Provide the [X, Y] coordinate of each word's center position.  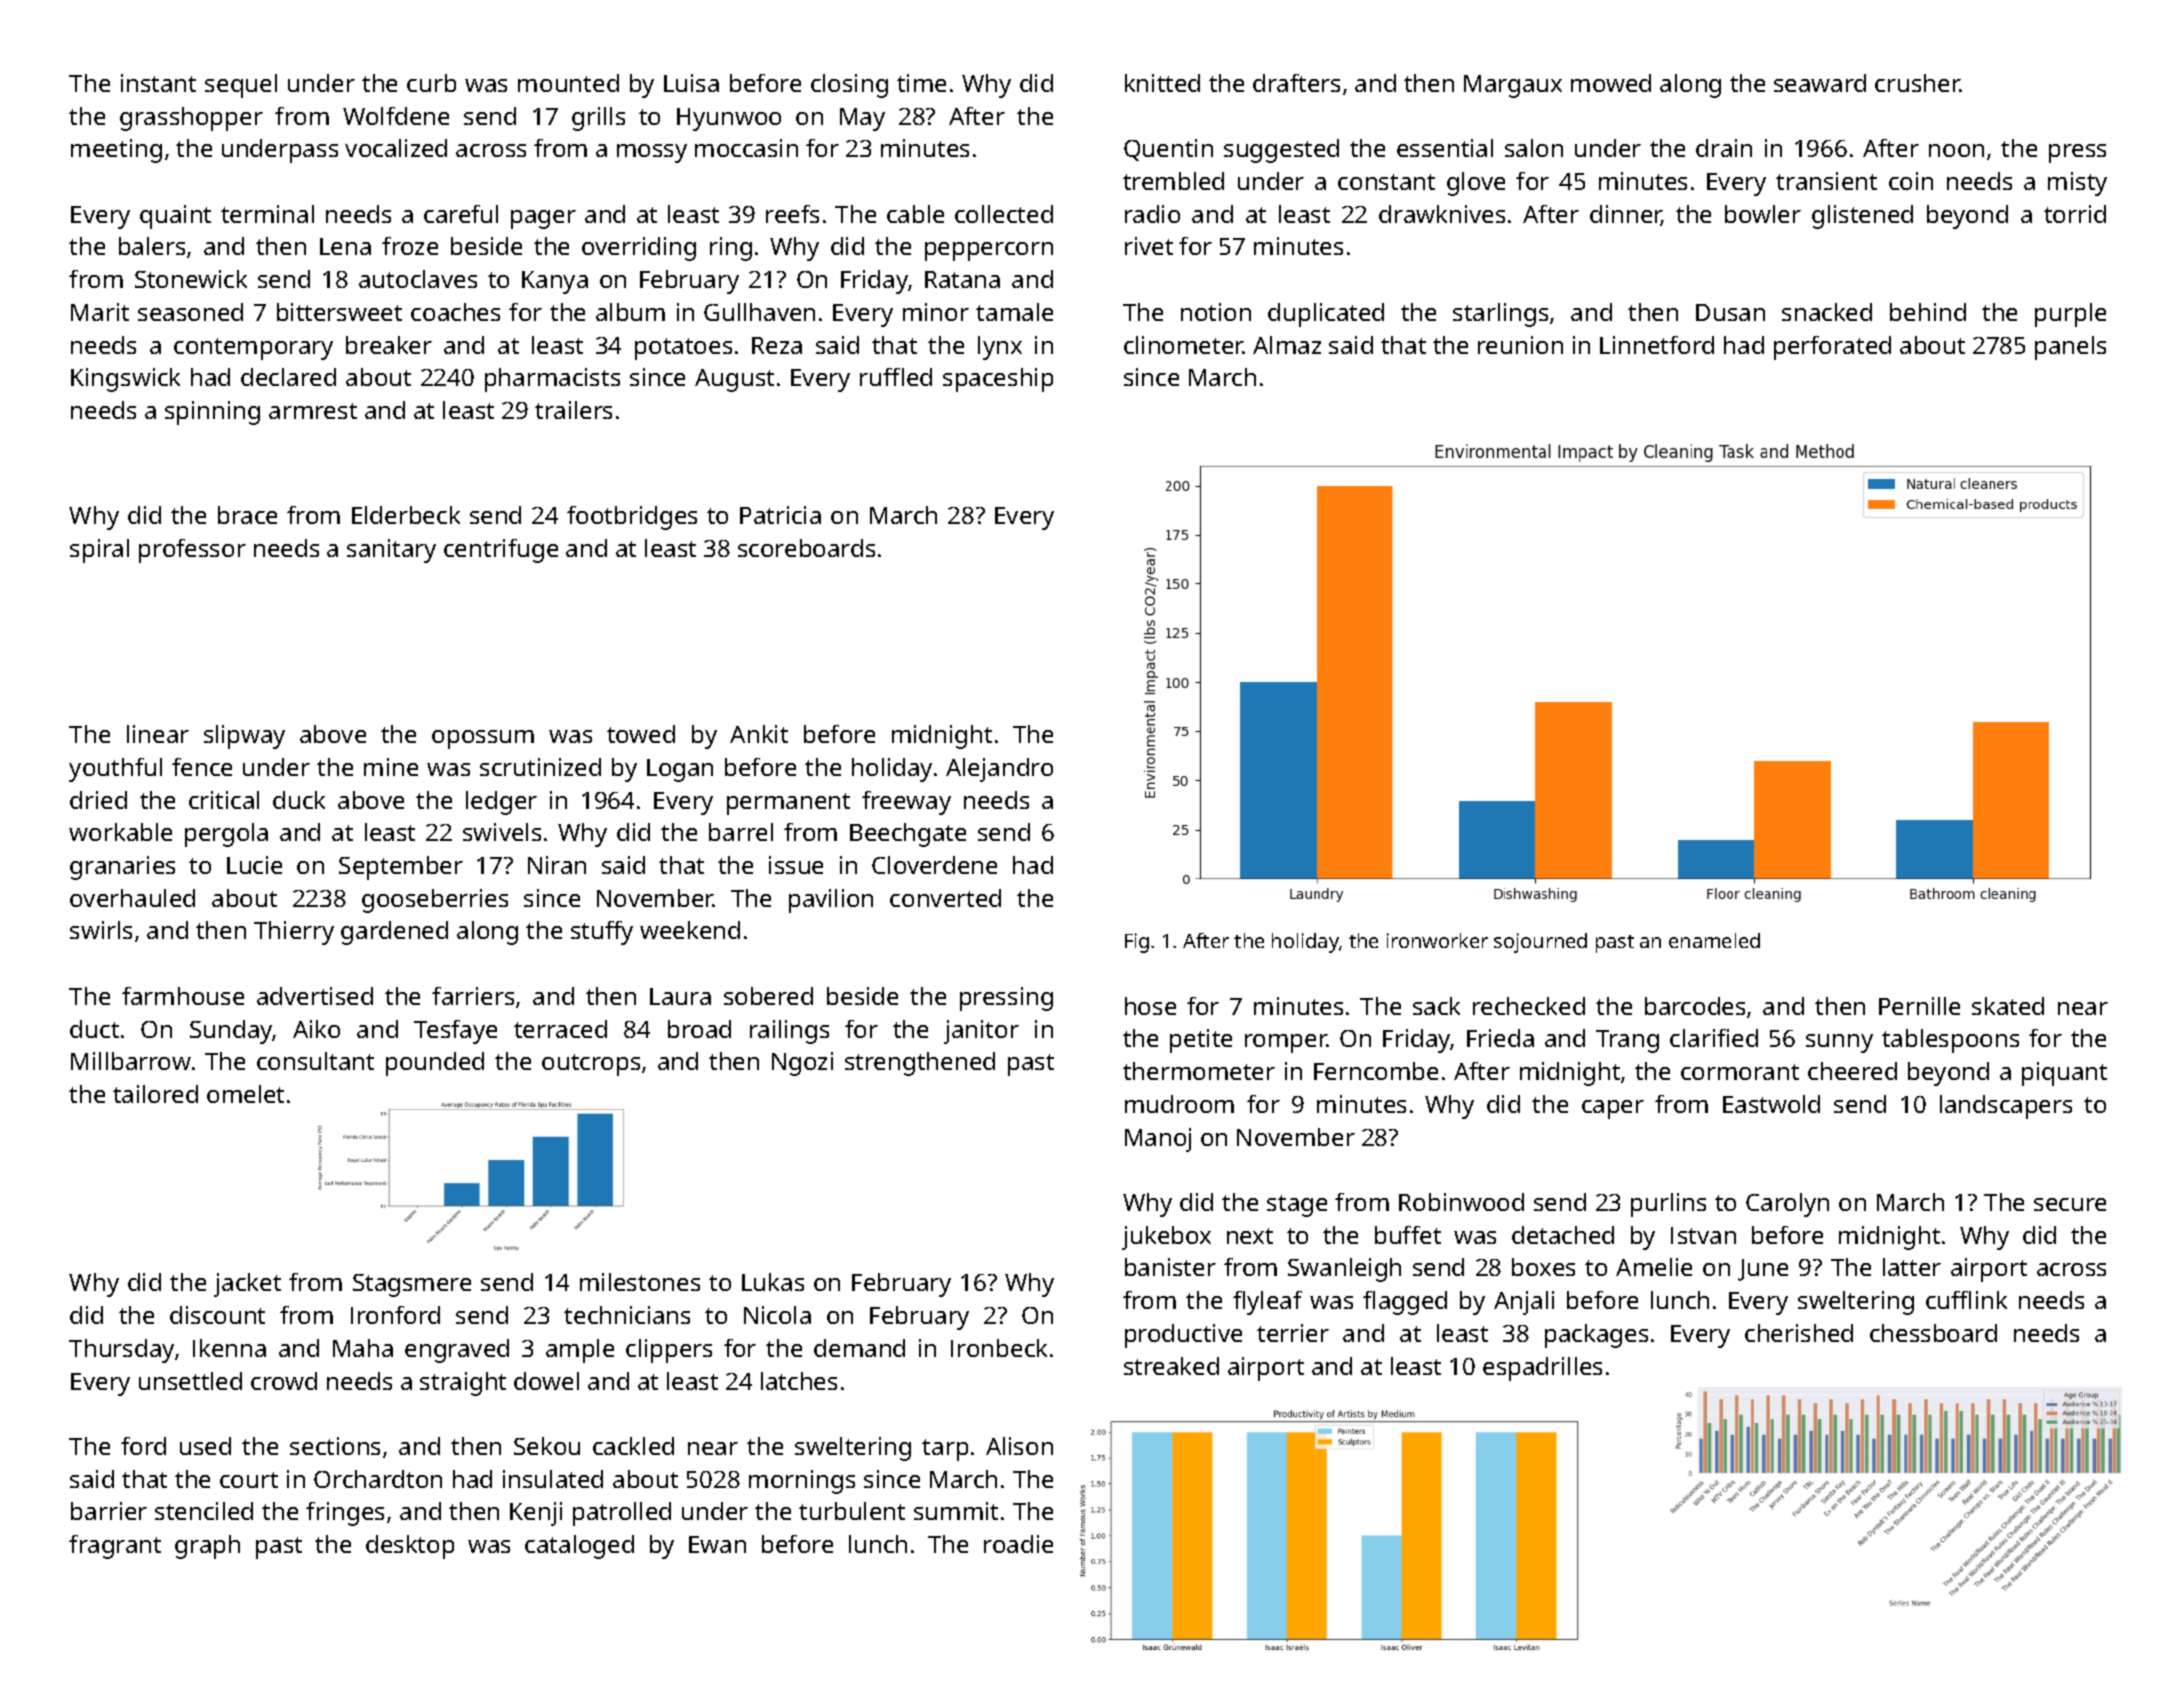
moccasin [746, 148]
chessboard [1933, 1333]
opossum [483, 739]
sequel [241, 86]
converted [945, 898]
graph [207, 1547]
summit [956, 1511]
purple [2070, 315]
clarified [1714, 1038]
